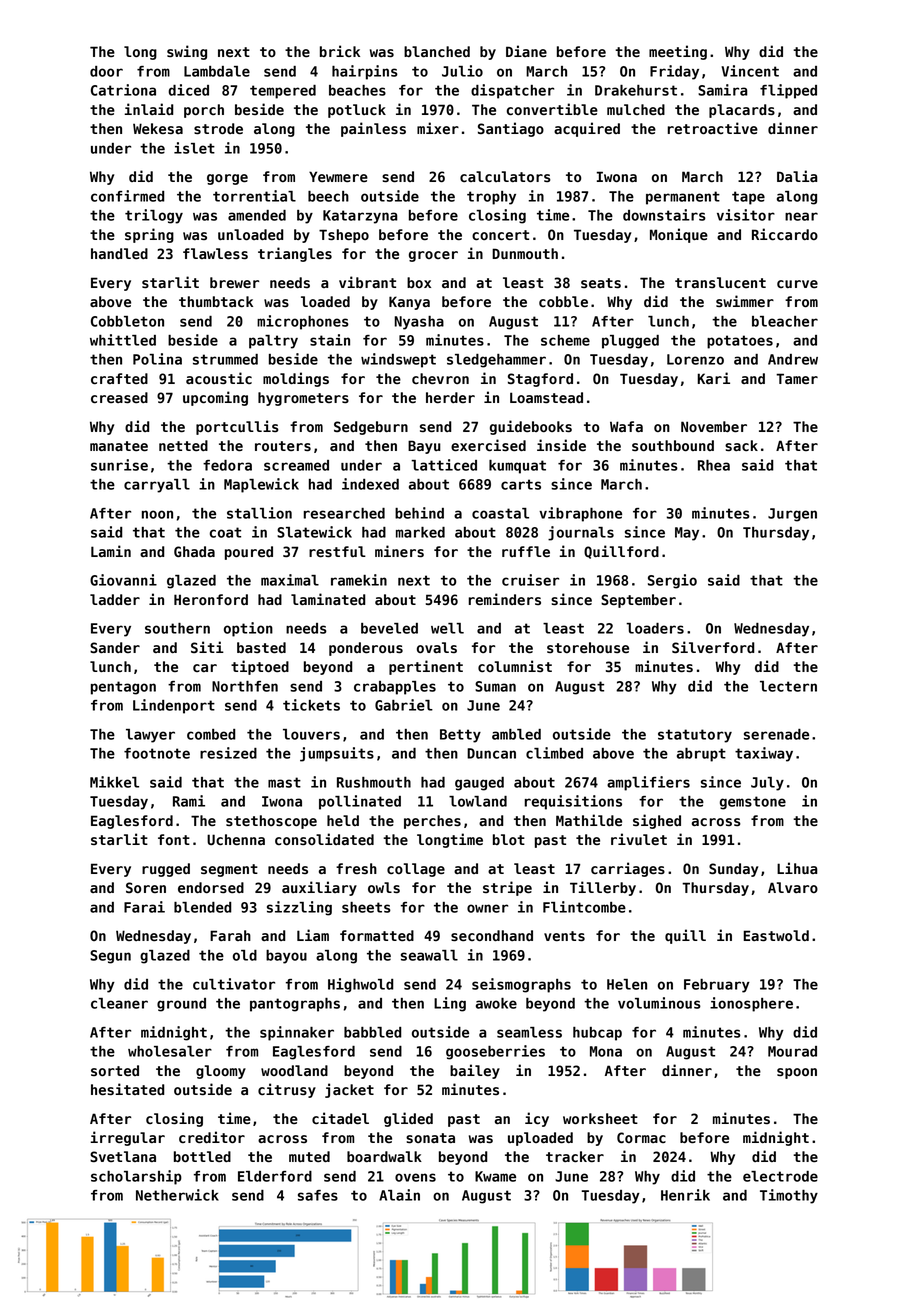 This screenshot has width=908, height=1316. I want to click on poured, so click(249, 553).
